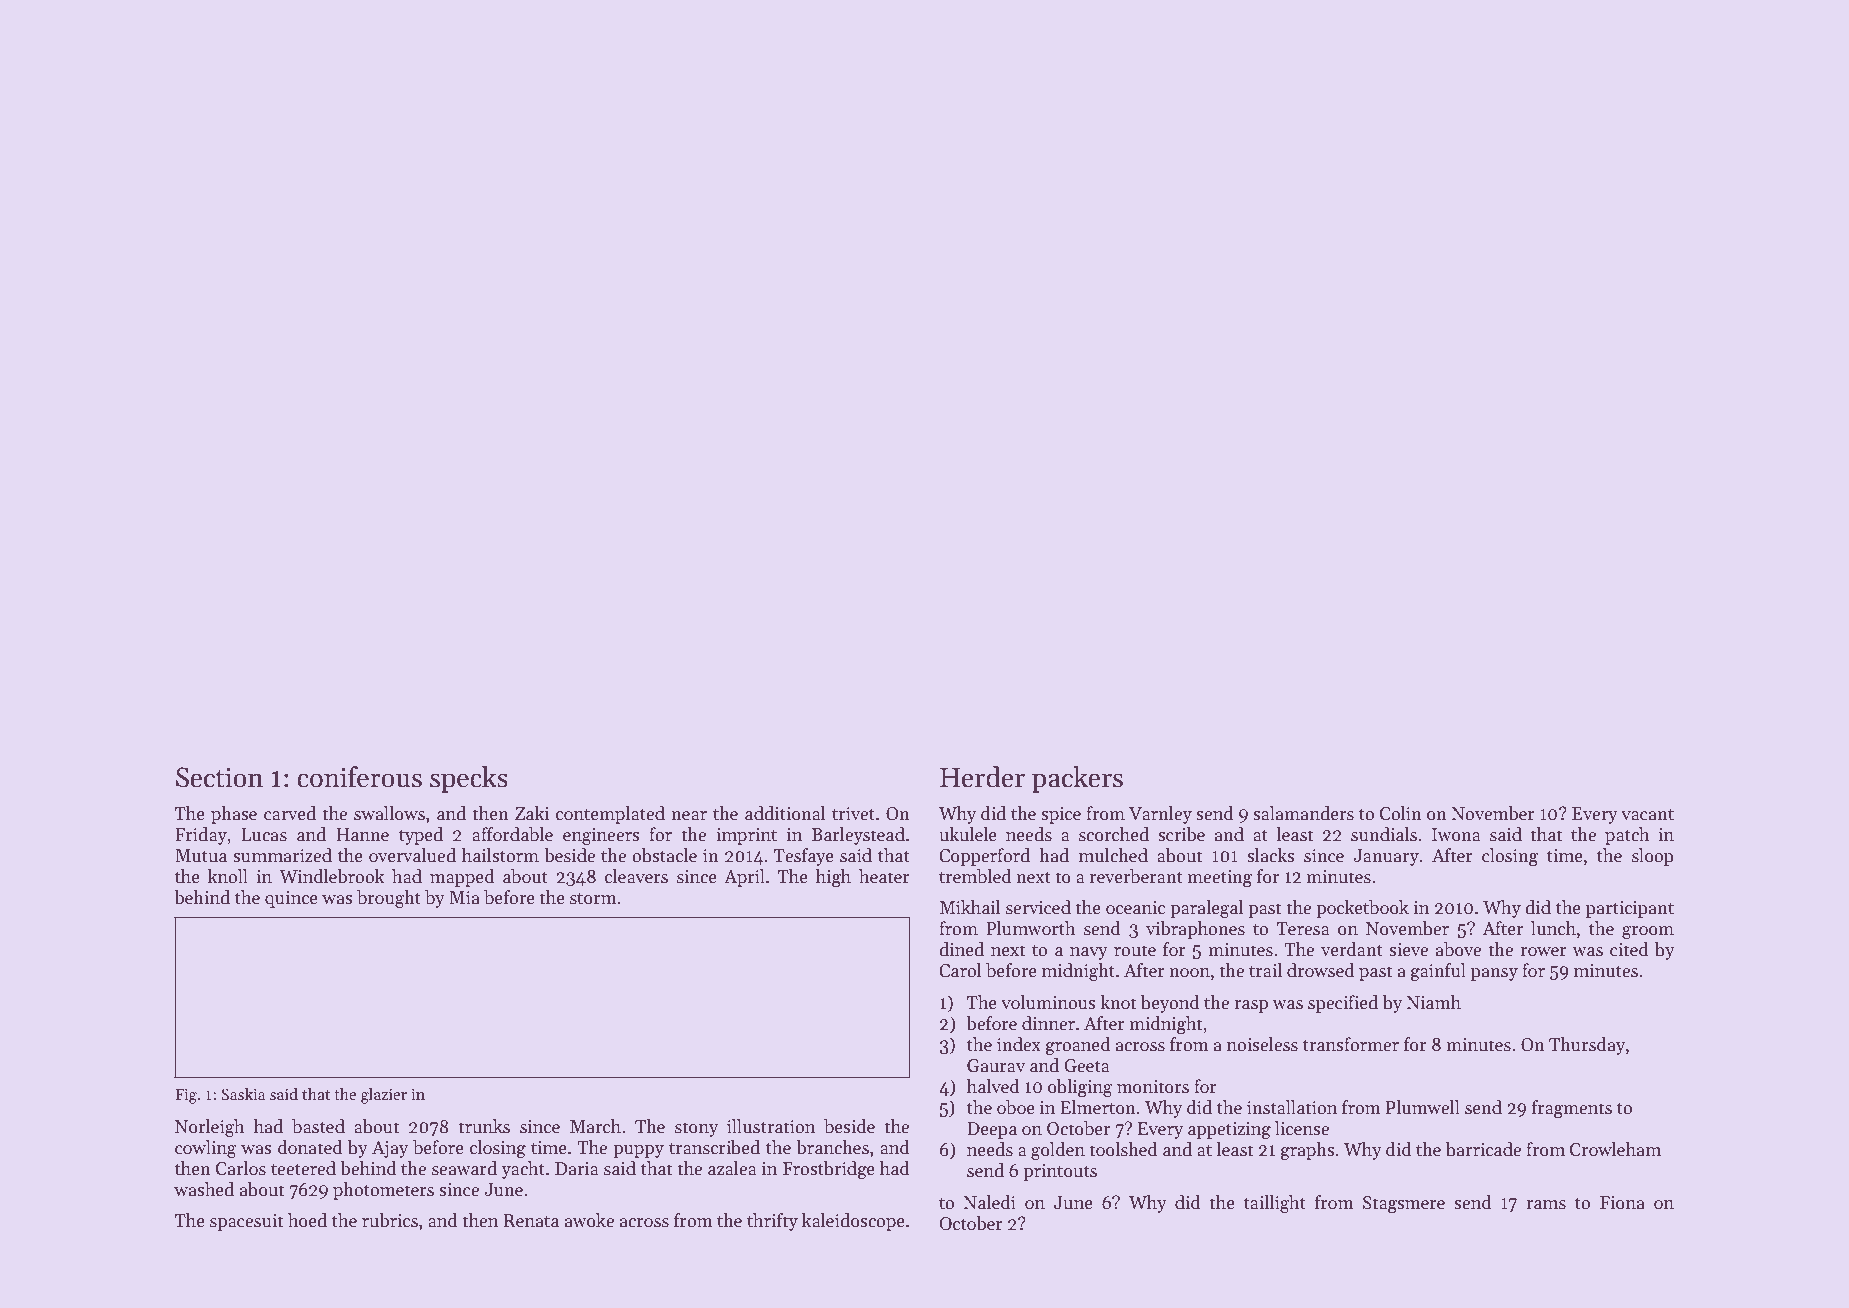 Image resolution: width=1849 pixels, height=1308 pixels. What do you see at coordinates (1362, 909) in the screenshot?
I see `pocketbook` at bounding box center [1362, 909].
